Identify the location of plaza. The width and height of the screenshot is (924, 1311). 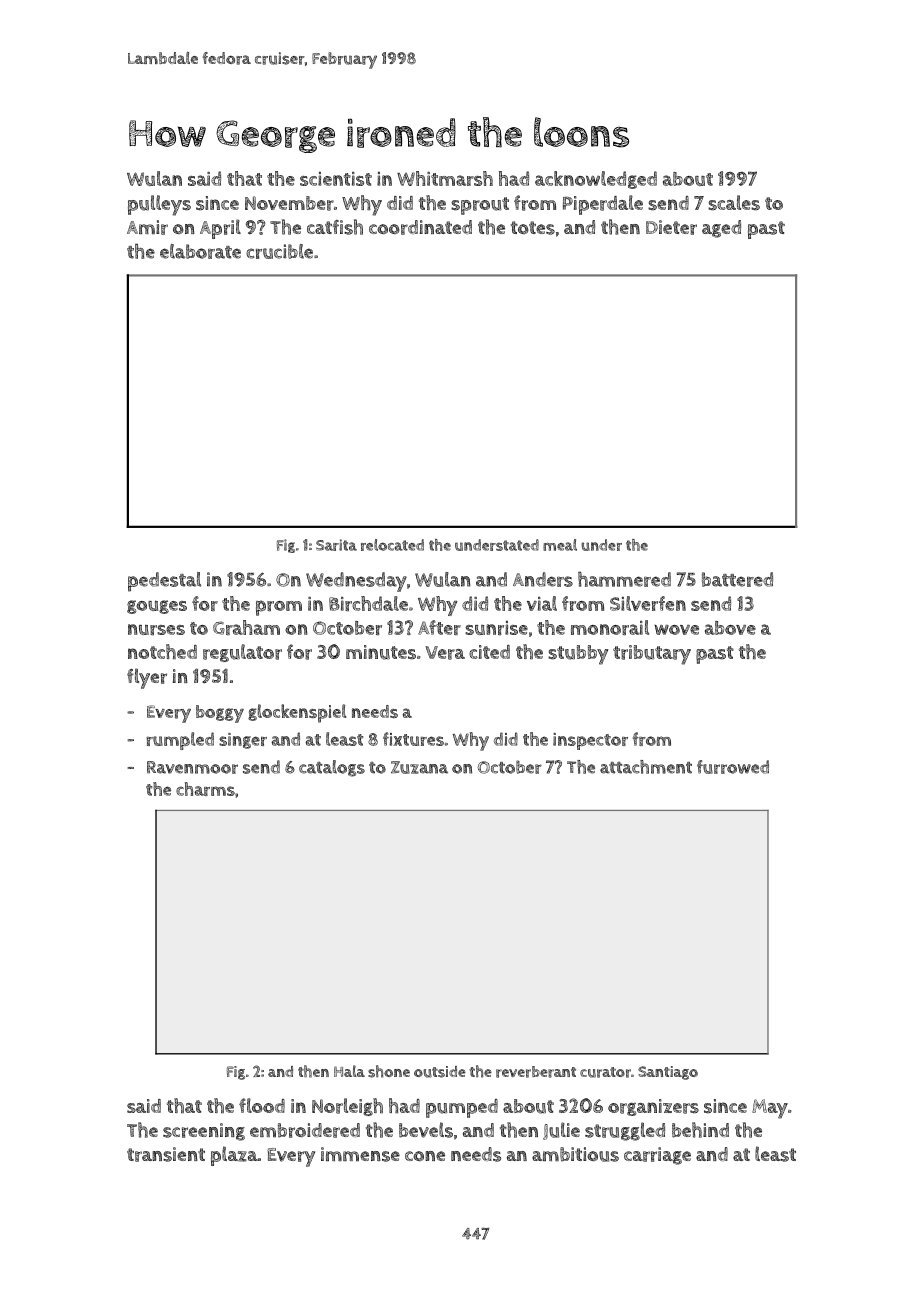
(234, 1156).
